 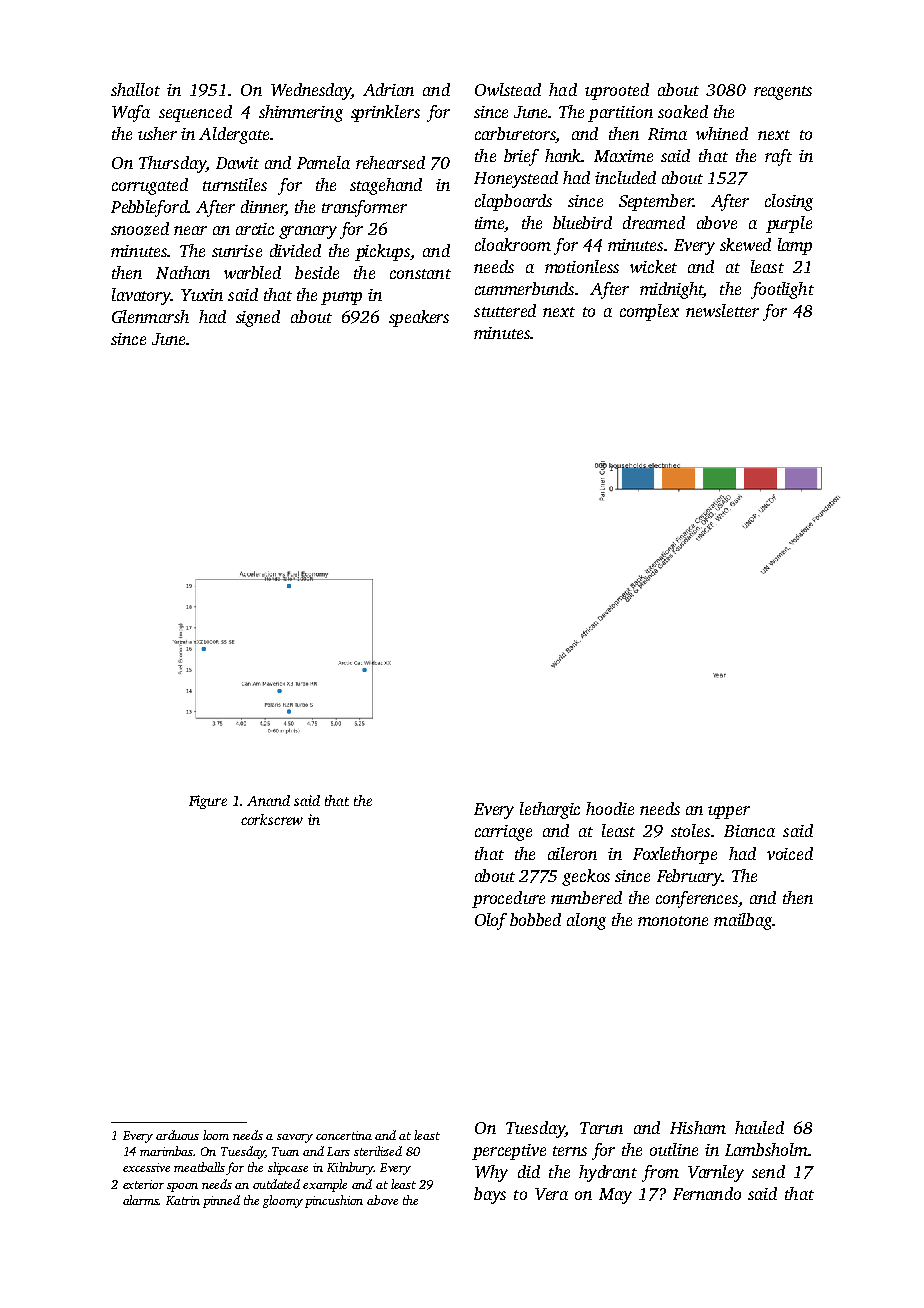 I want to click on Figure, so click(x=208, y=802).
